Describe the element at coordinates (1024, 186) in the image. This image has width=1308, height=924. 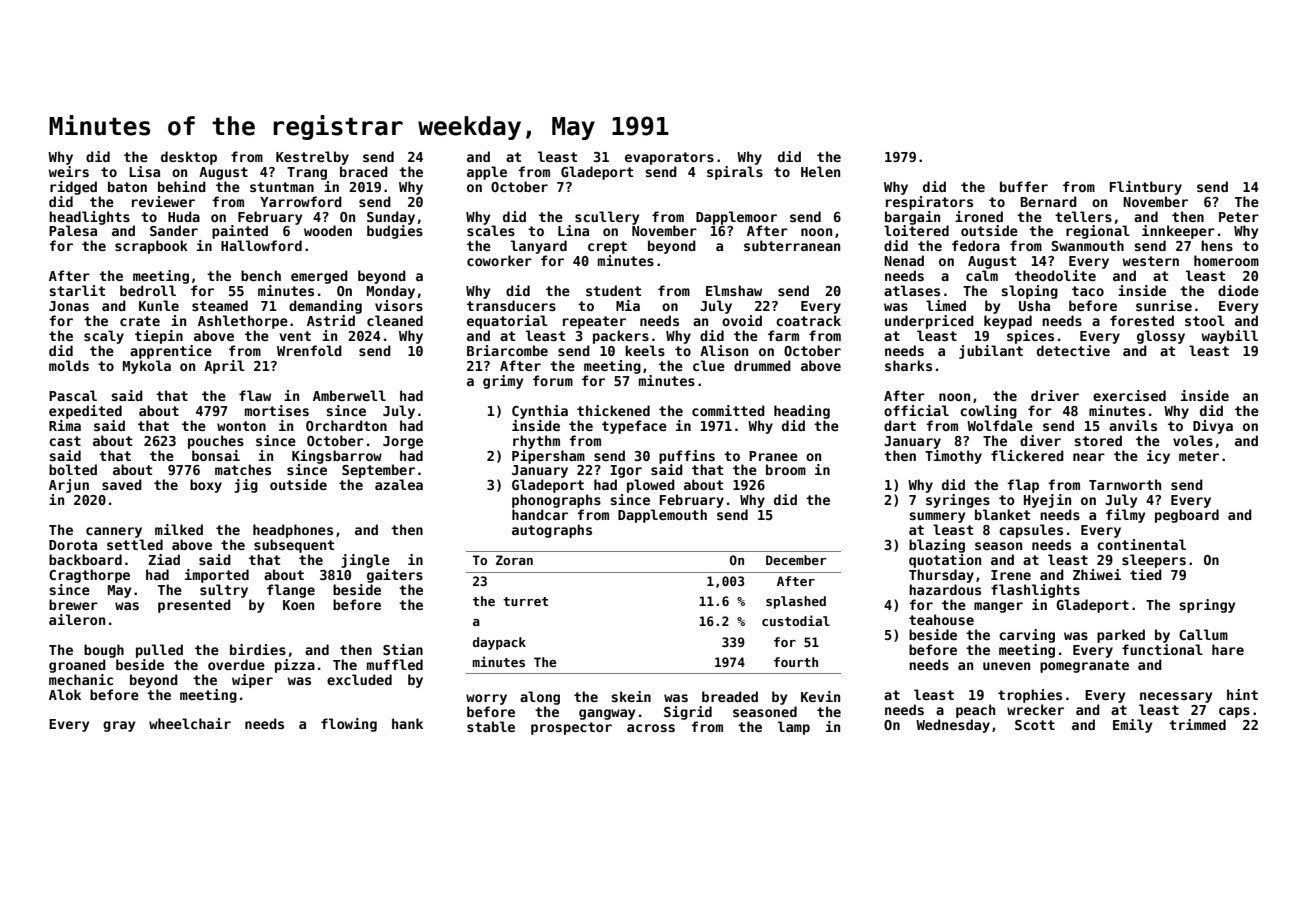
I see `buffer` at that location.
